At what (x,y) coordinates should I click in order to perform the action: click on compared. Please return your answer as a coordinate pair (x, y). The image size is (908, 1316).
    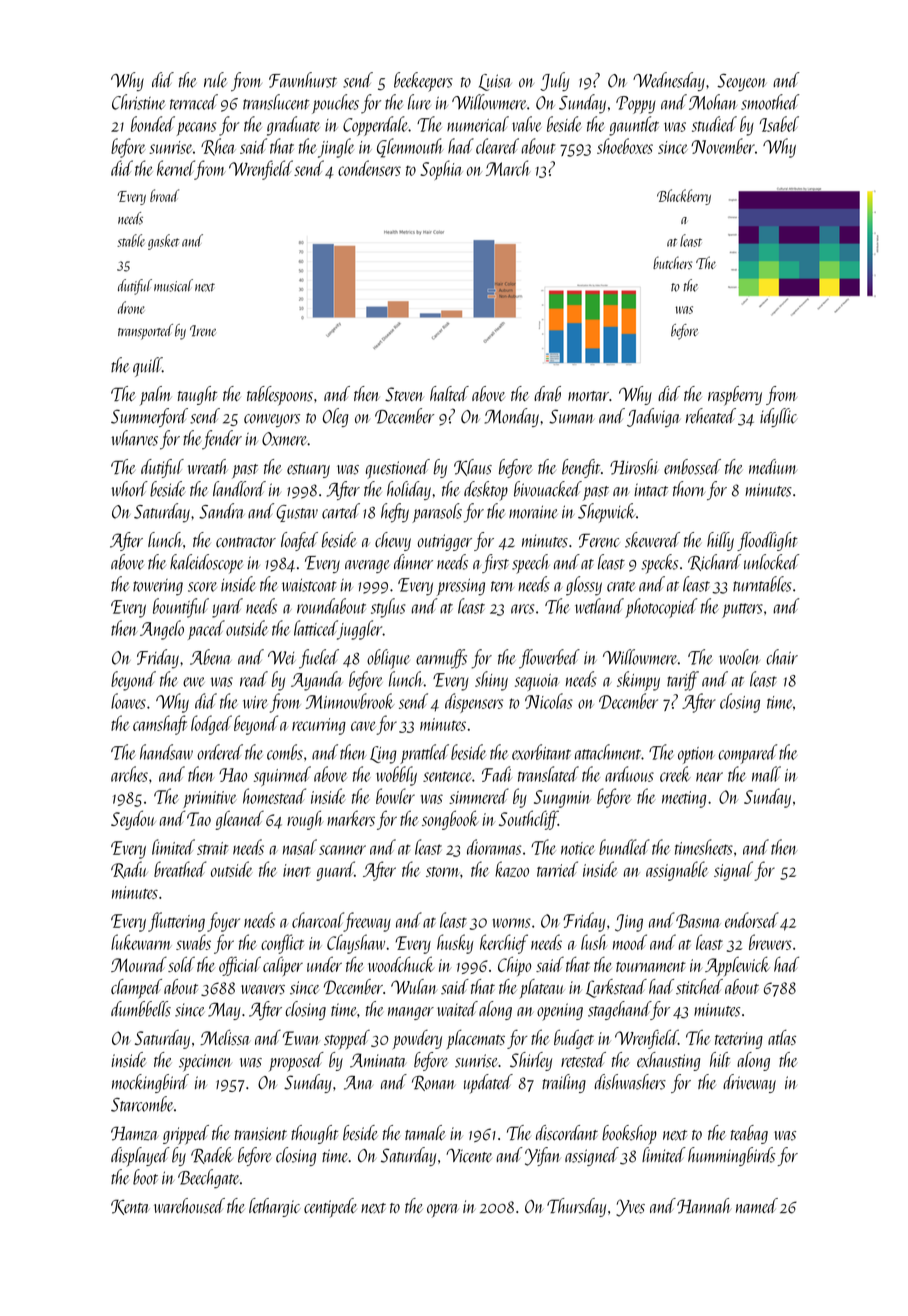
    Looking at the image, I should click on (748, 754).
